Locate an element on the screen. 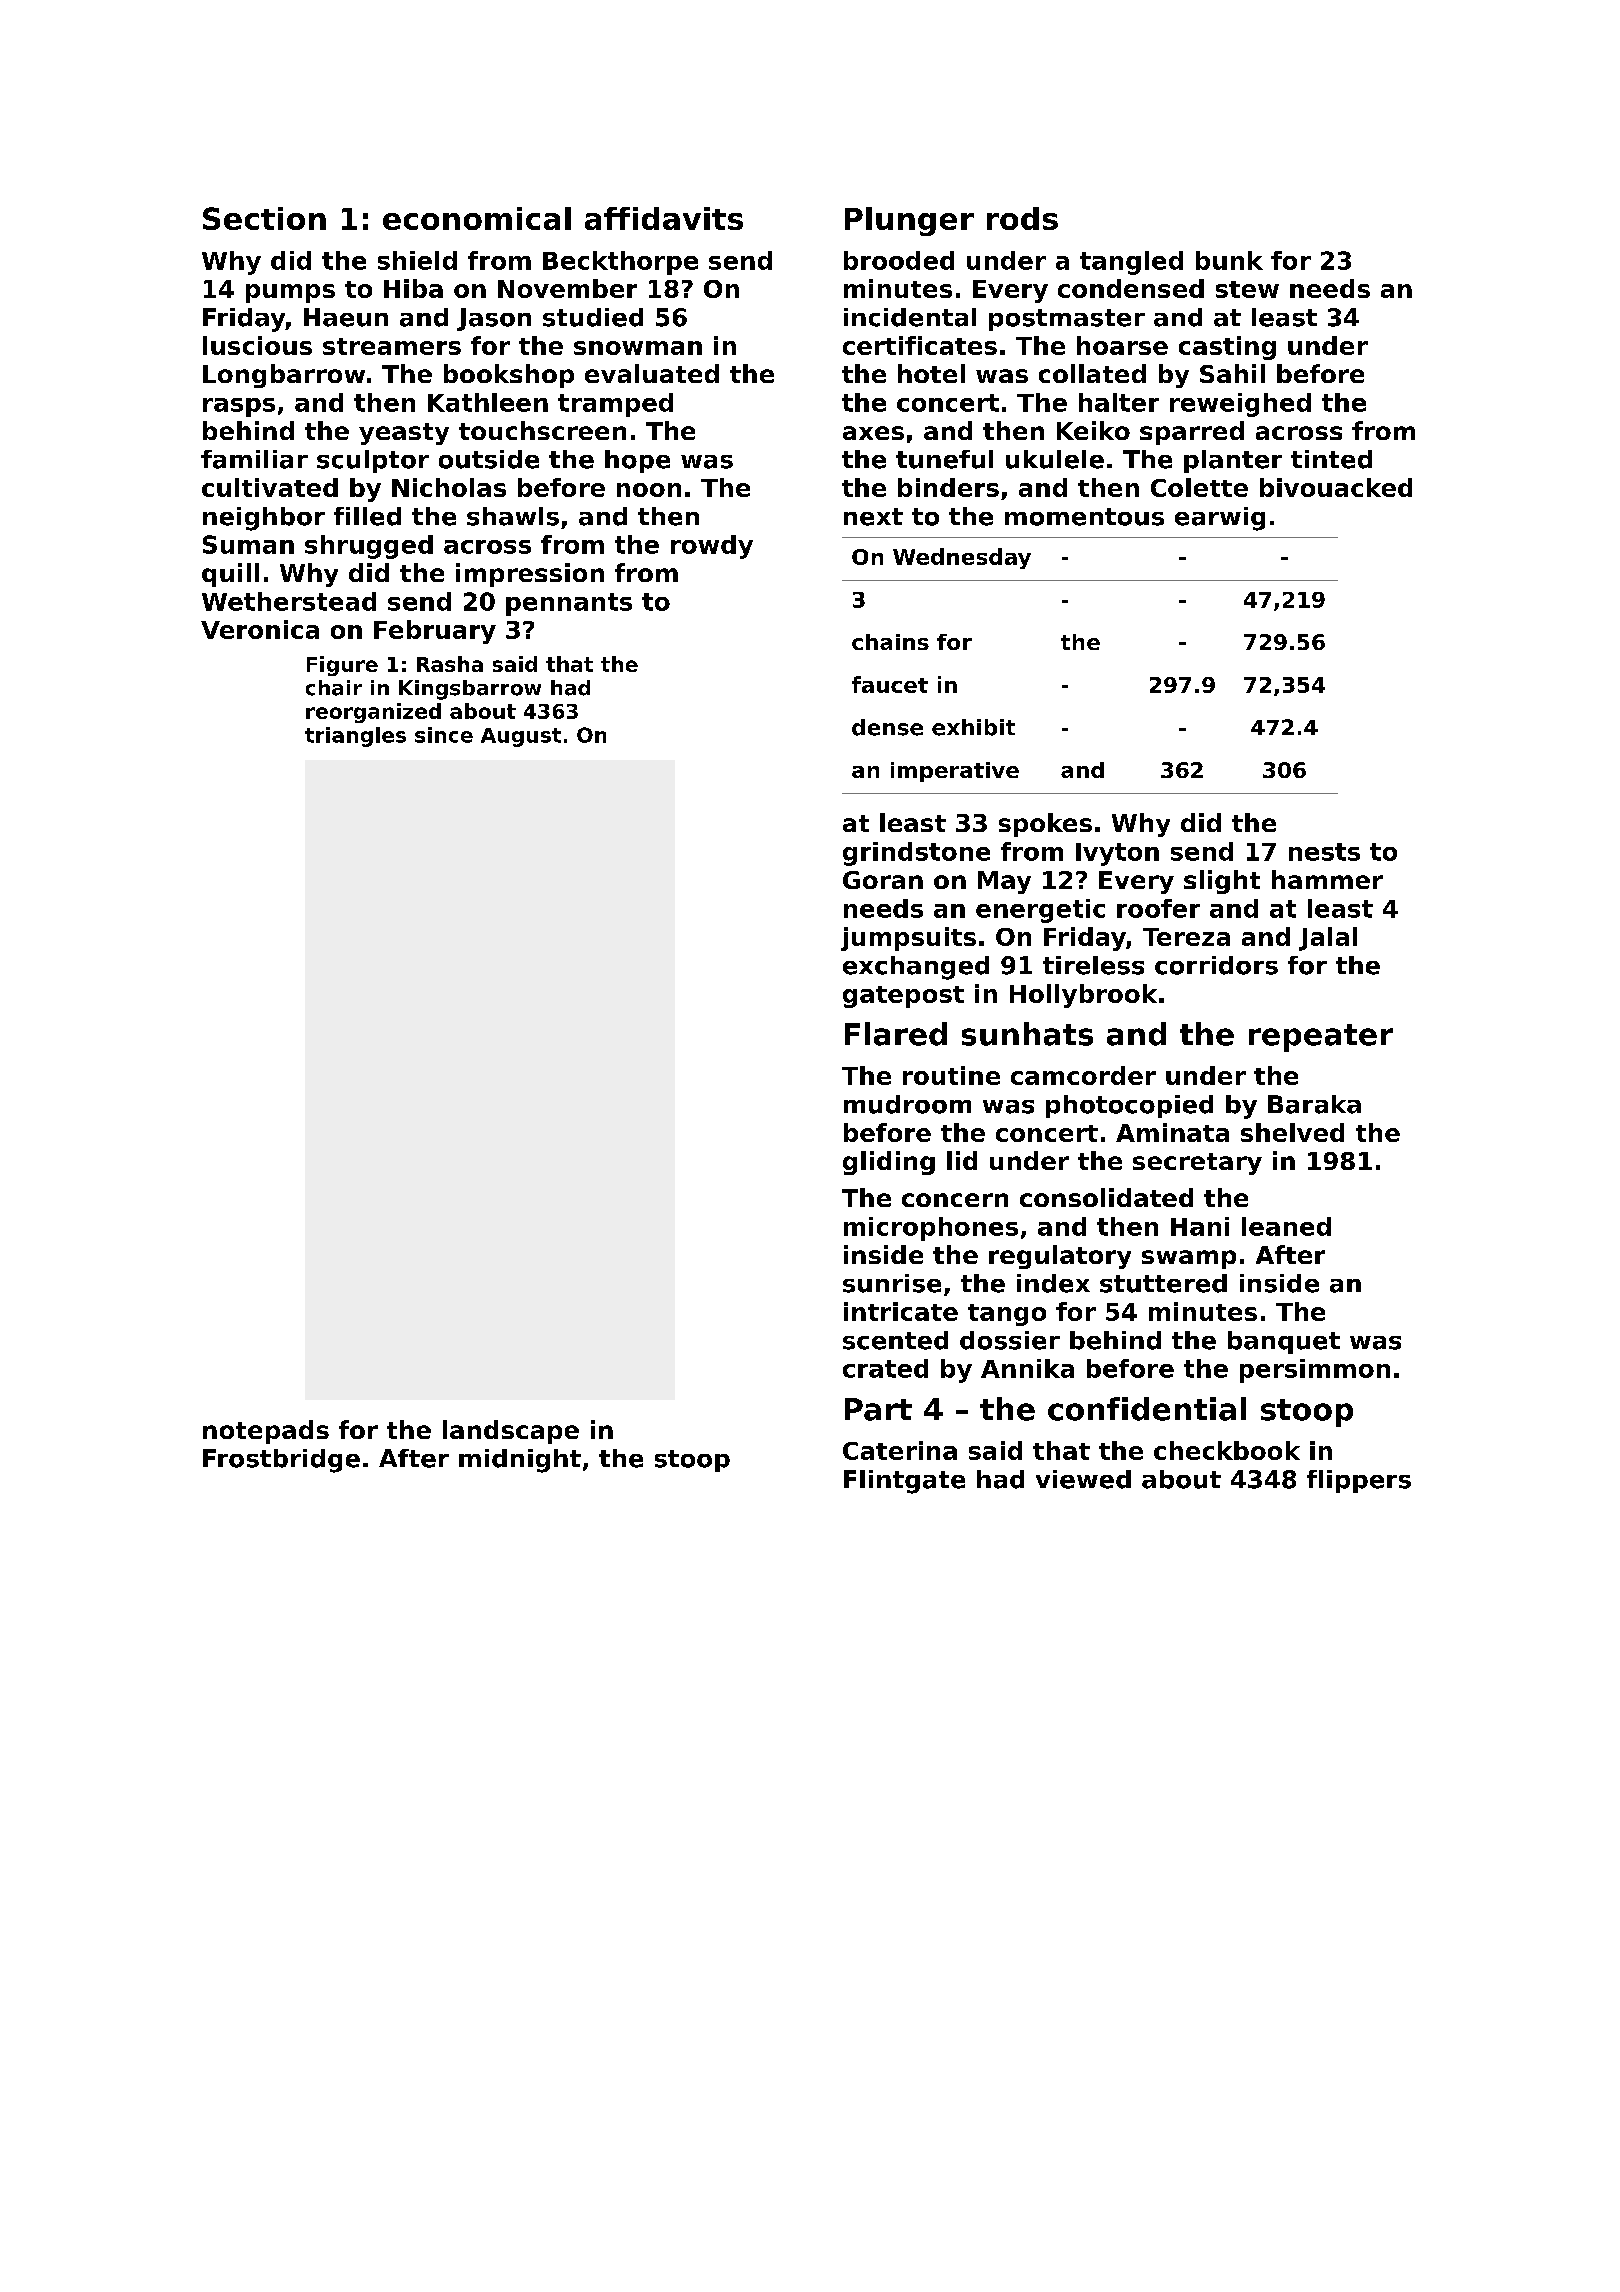 This screenshot has width=1620, height=2292. corridors is located at coordinates (1216, 965).
